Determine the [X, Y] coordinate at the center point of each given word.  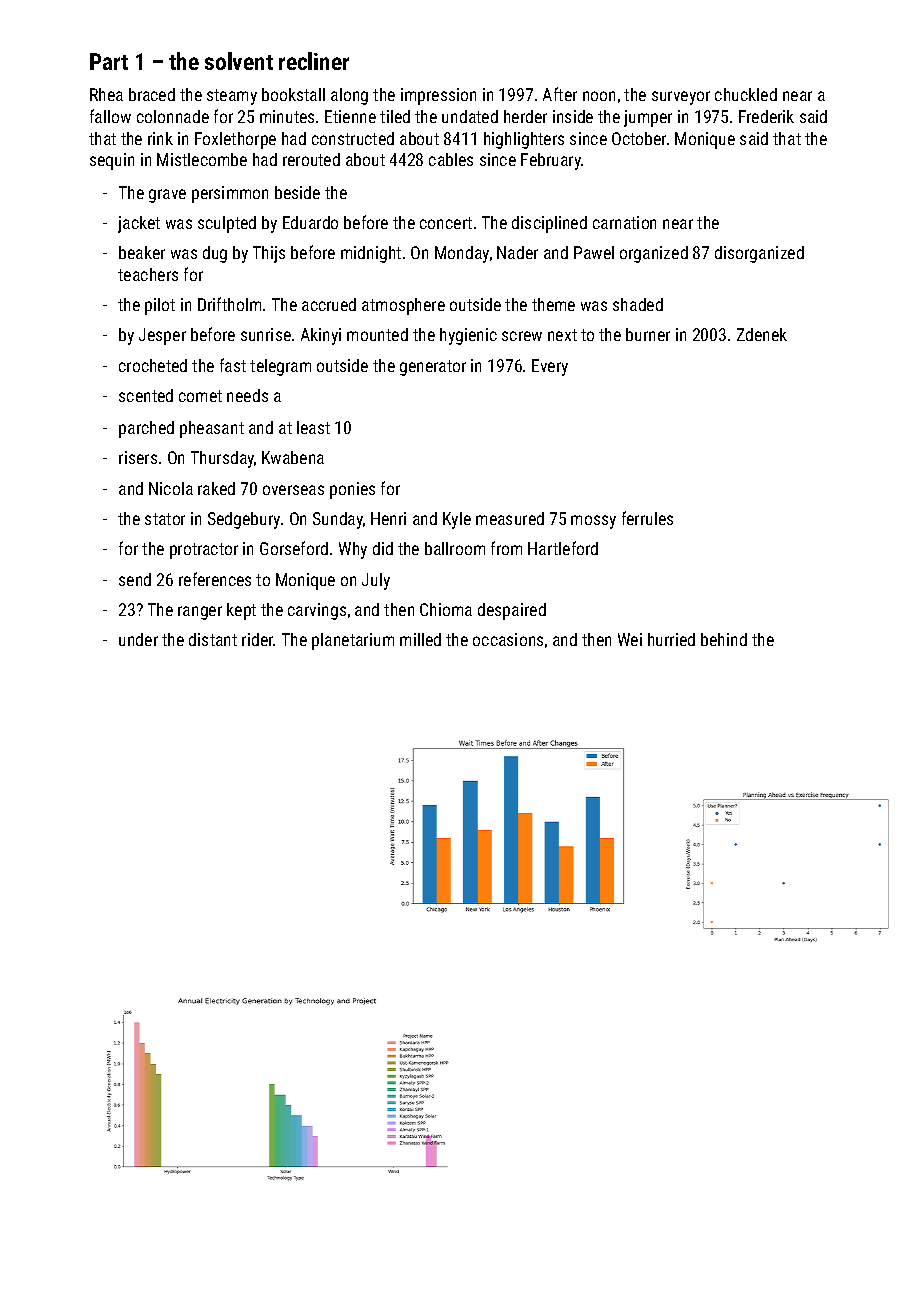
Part [109, 61]
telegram [280, 367]
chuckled [746, 94]
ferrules [647, 518]
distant [213, 639]
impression [438, 96]
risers [138, 457]
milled [420, 639]
